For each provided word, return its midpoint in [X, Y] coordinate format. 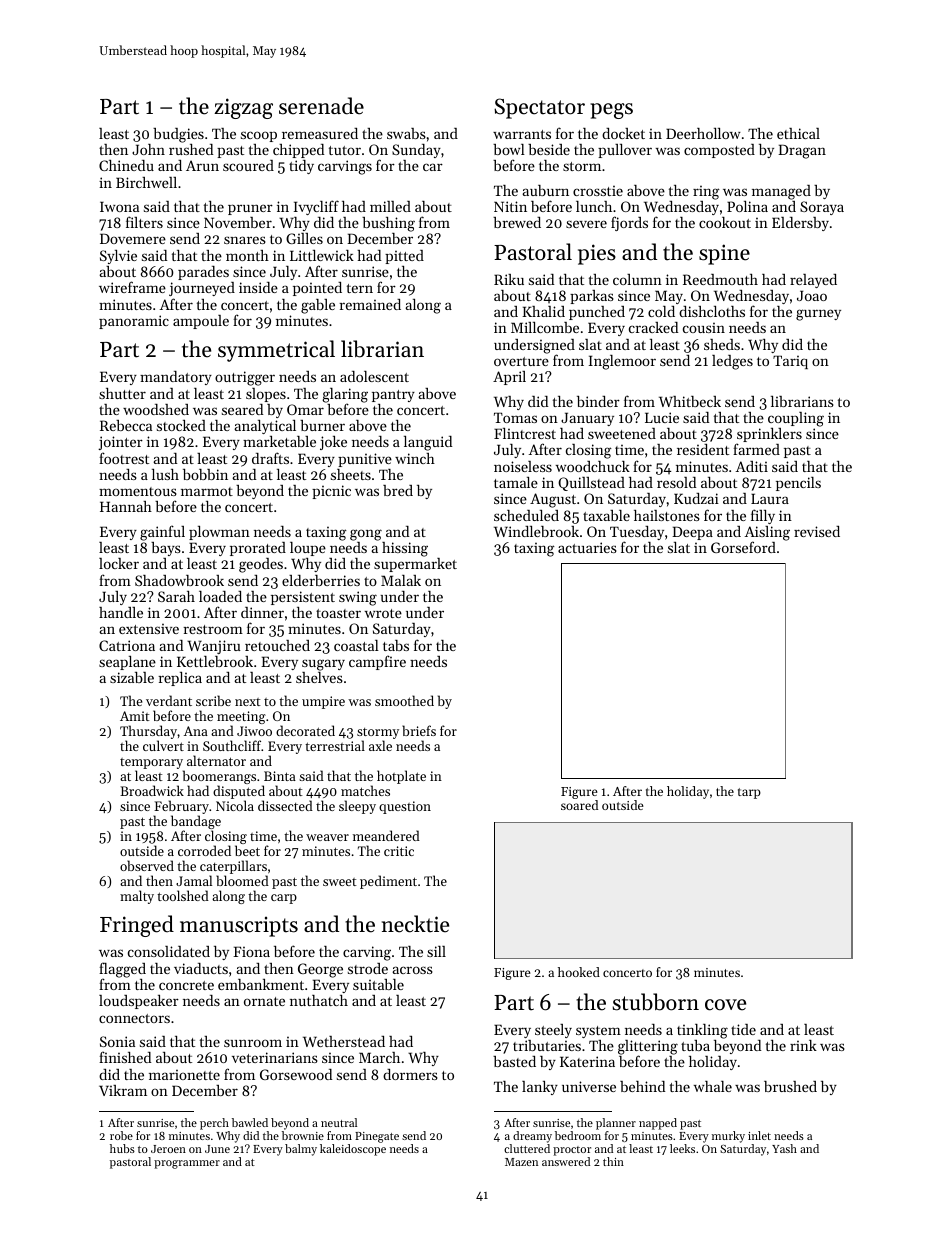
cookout [725, 222]
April [509, 378]
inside [258, 287]
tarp [749, 793]
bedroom [578, 1135]
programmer [187, 1164]
